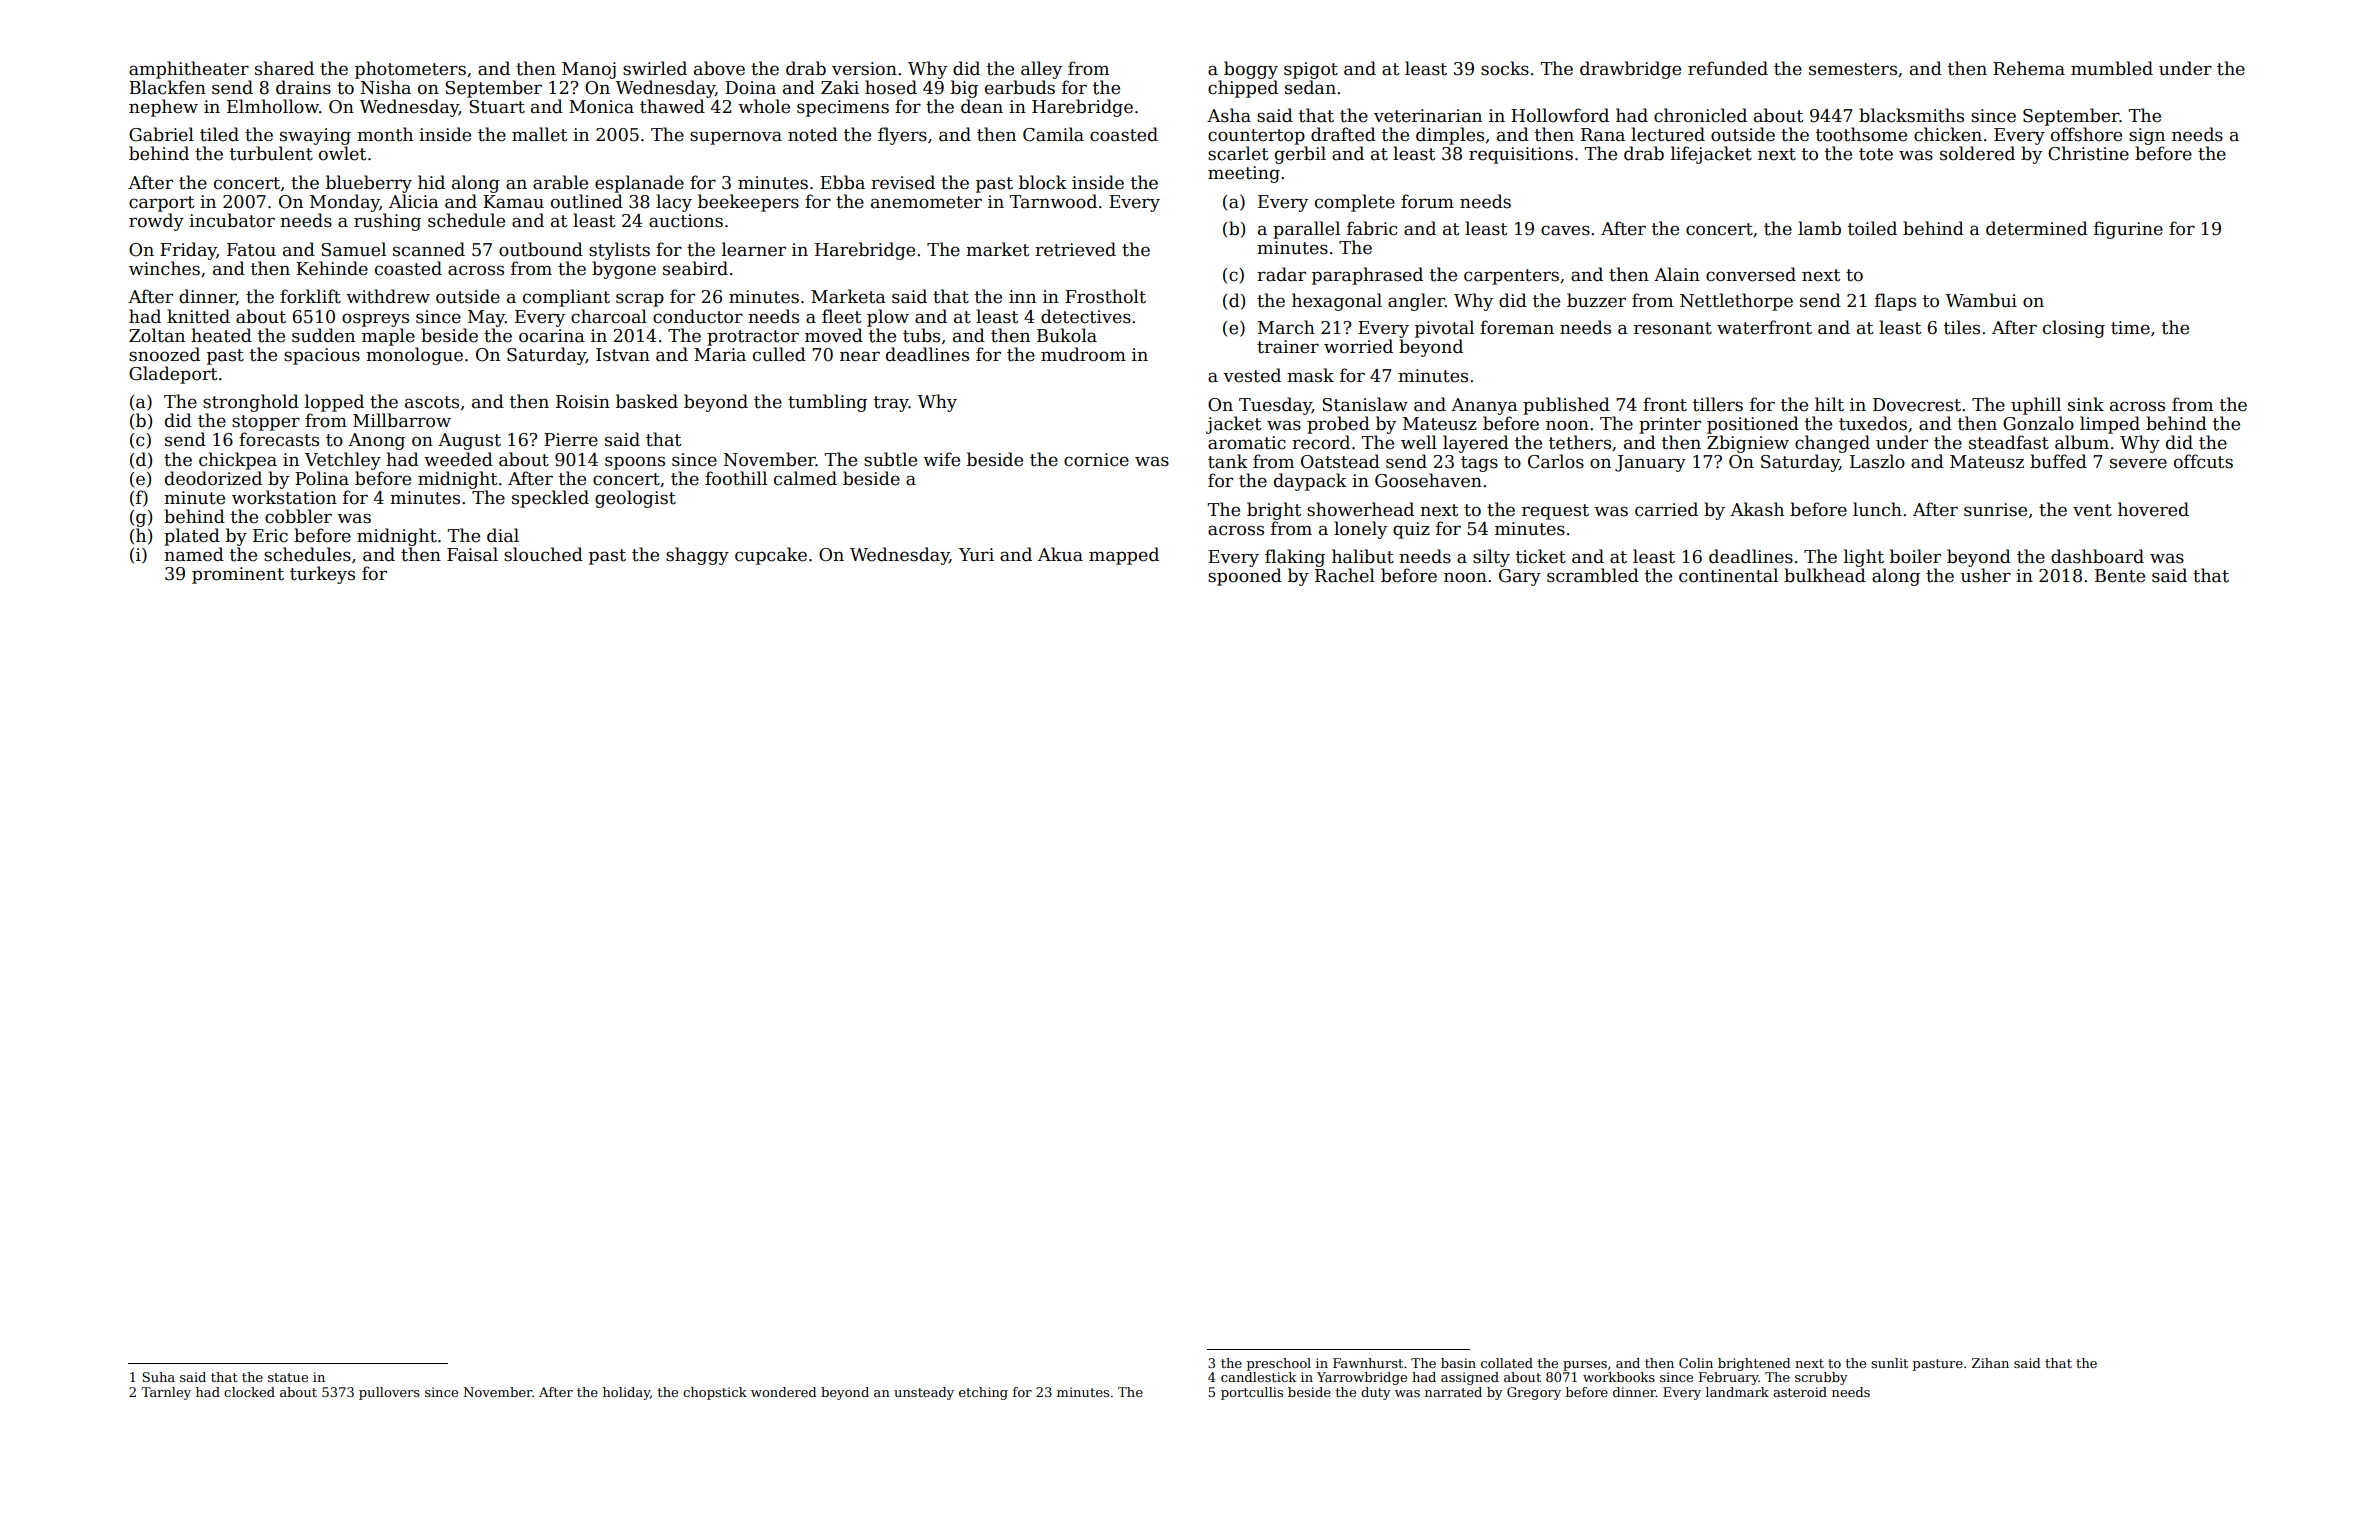  Describe the element at coordinates (2130, 328) in the document. I see `time` at that location.
